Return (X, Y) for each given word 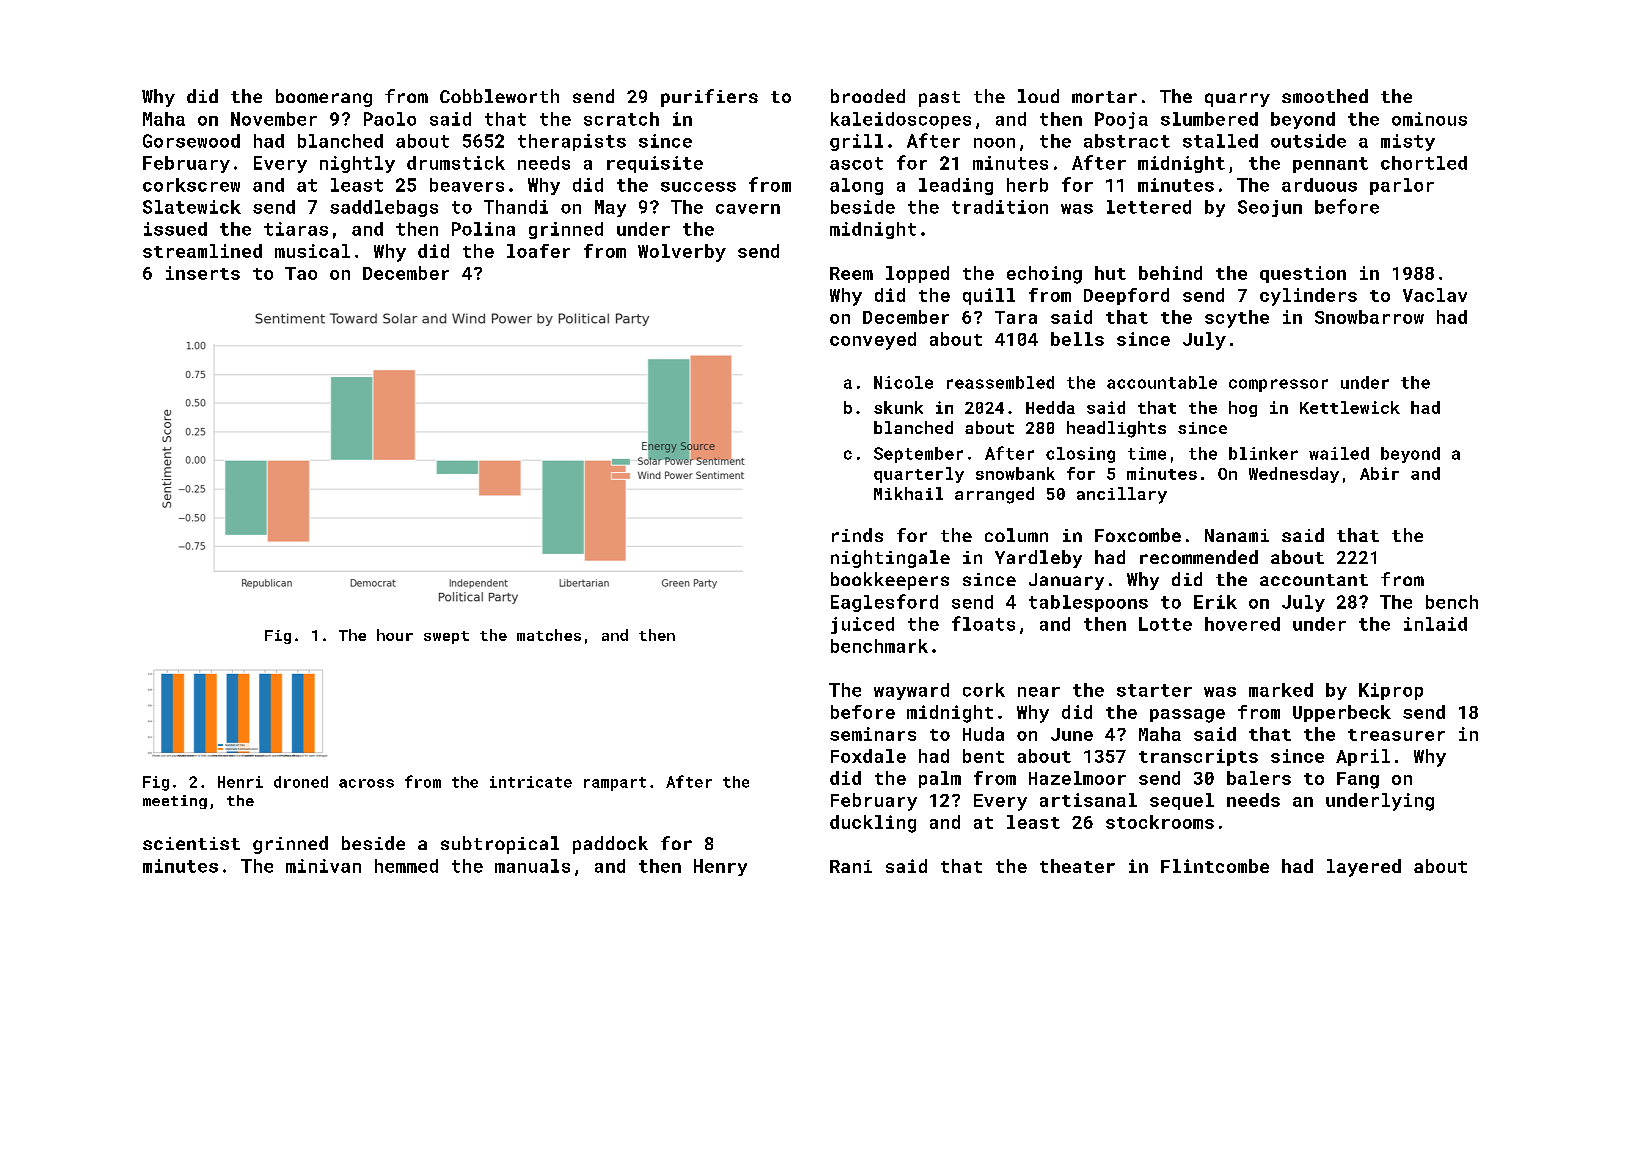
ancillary (1122, 495)
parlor (1402, 186)
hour (395, 635)
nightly (357, 164)
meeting (175, 802)
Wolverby (682, 253)
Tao (301, 273)
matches (549, 635)
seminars (873, 734)
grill (856, 142)
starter (1154, 690)
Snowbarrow (1369, 317)
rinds (857, 535)
